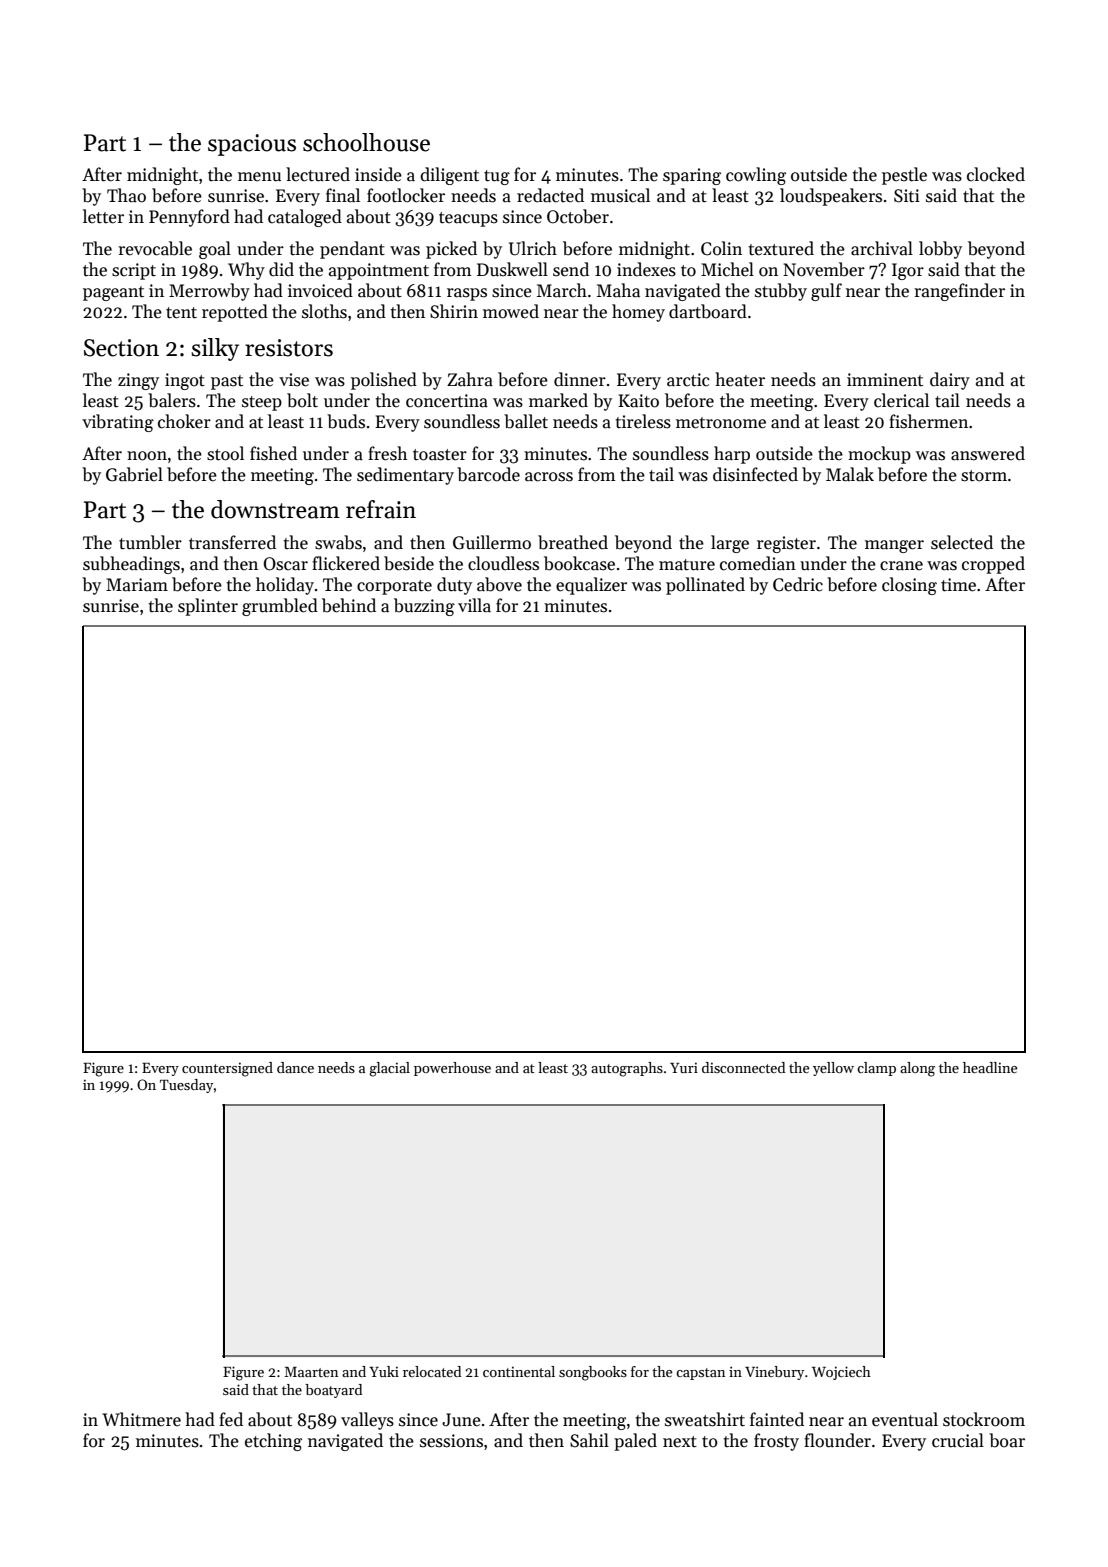 The width and height of the screenshot is (1108, 1567). Describe the element at coordinates (993, 565) in the screenshot. I see `cropped` at that location.
